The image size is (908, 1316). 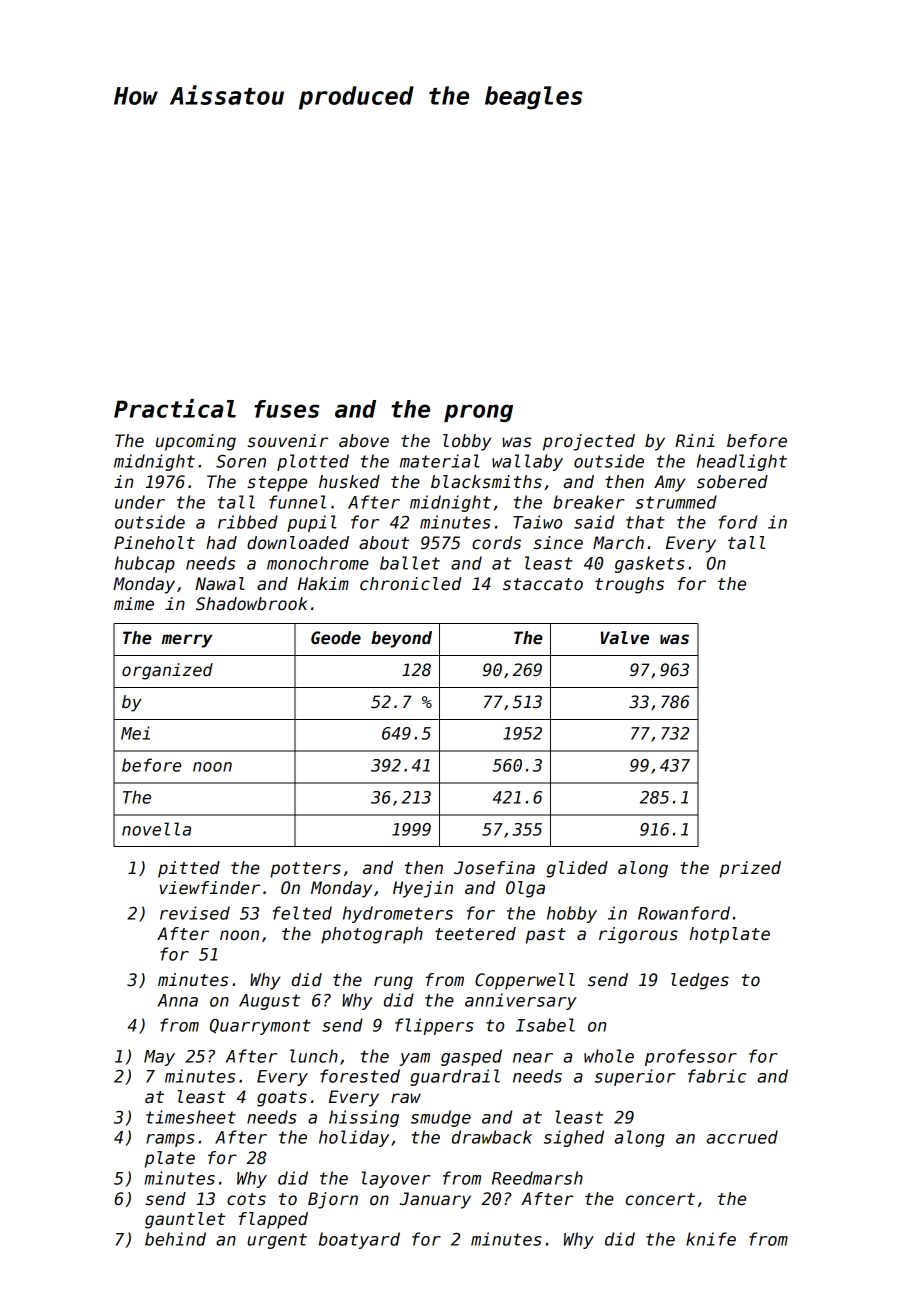 I want to click on accrued, so click(x=742, y=1137).
